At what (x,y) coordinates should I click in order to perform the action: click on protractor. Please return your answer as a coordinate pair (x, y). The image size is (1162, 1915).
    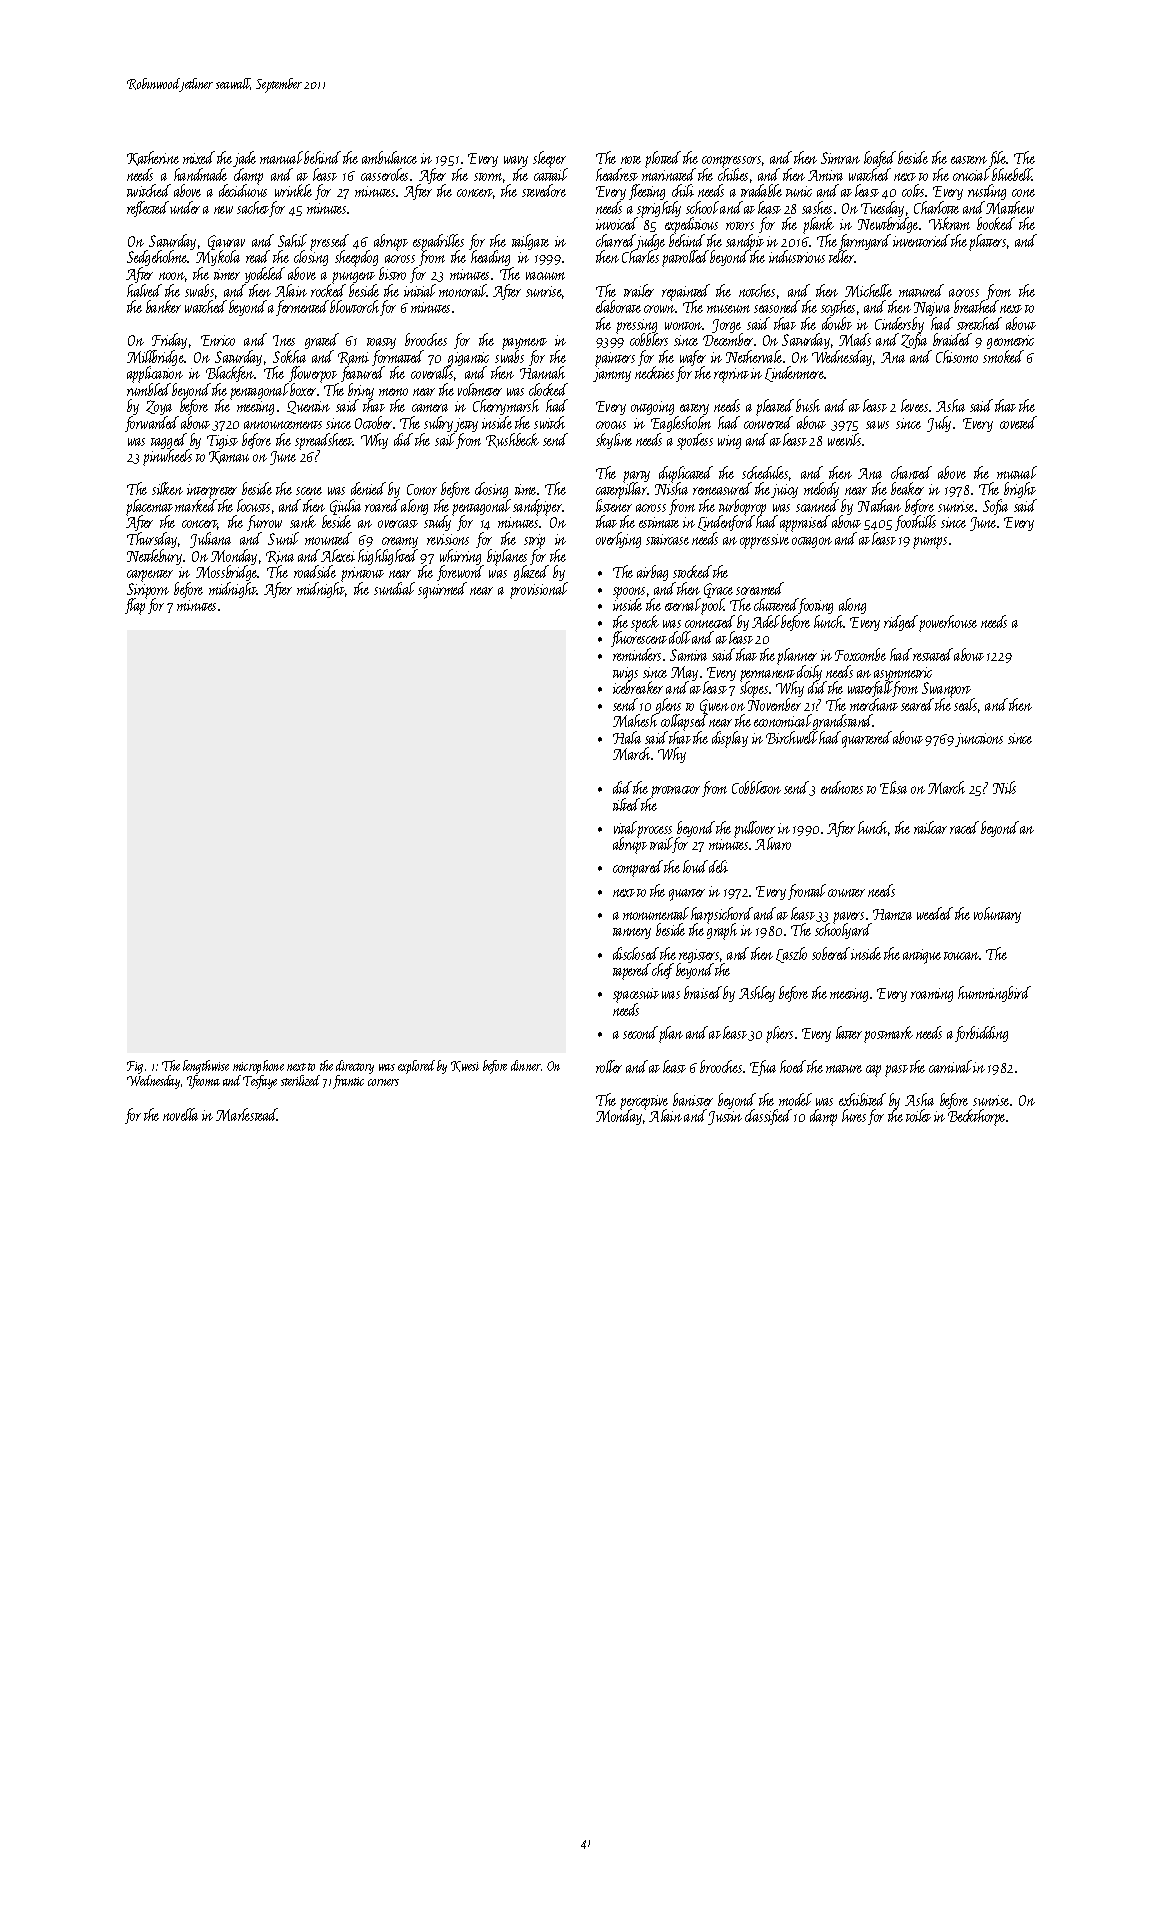
    Looking at the image, I should click on (675, 792).
